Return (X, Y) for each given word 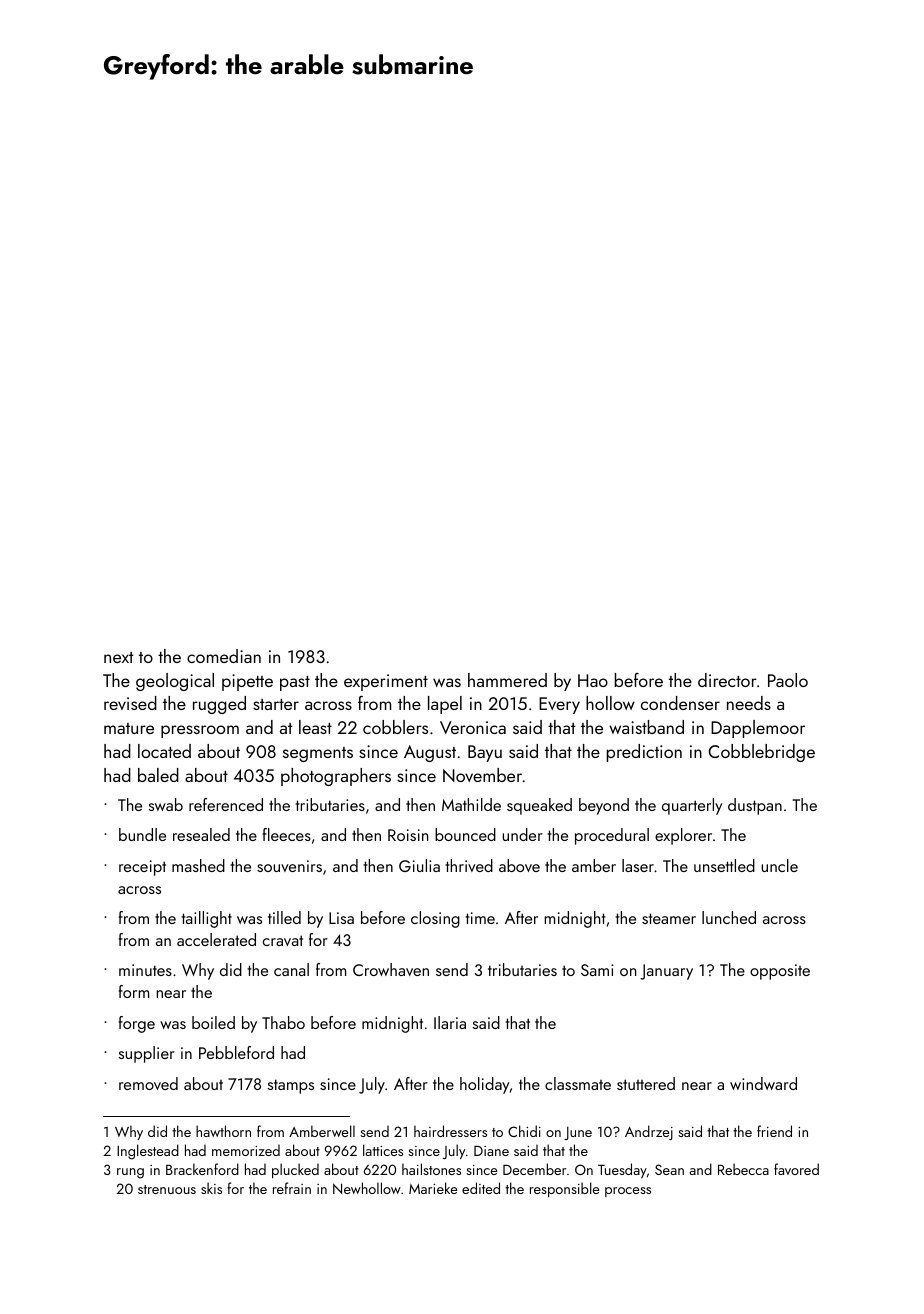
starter (276, 704)
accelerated (216, 939)
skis (211, 1188)
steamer (669, 918)
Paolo (788, 680)
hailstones (431, 1169)
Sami (597, 970)
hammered (507, 680)
